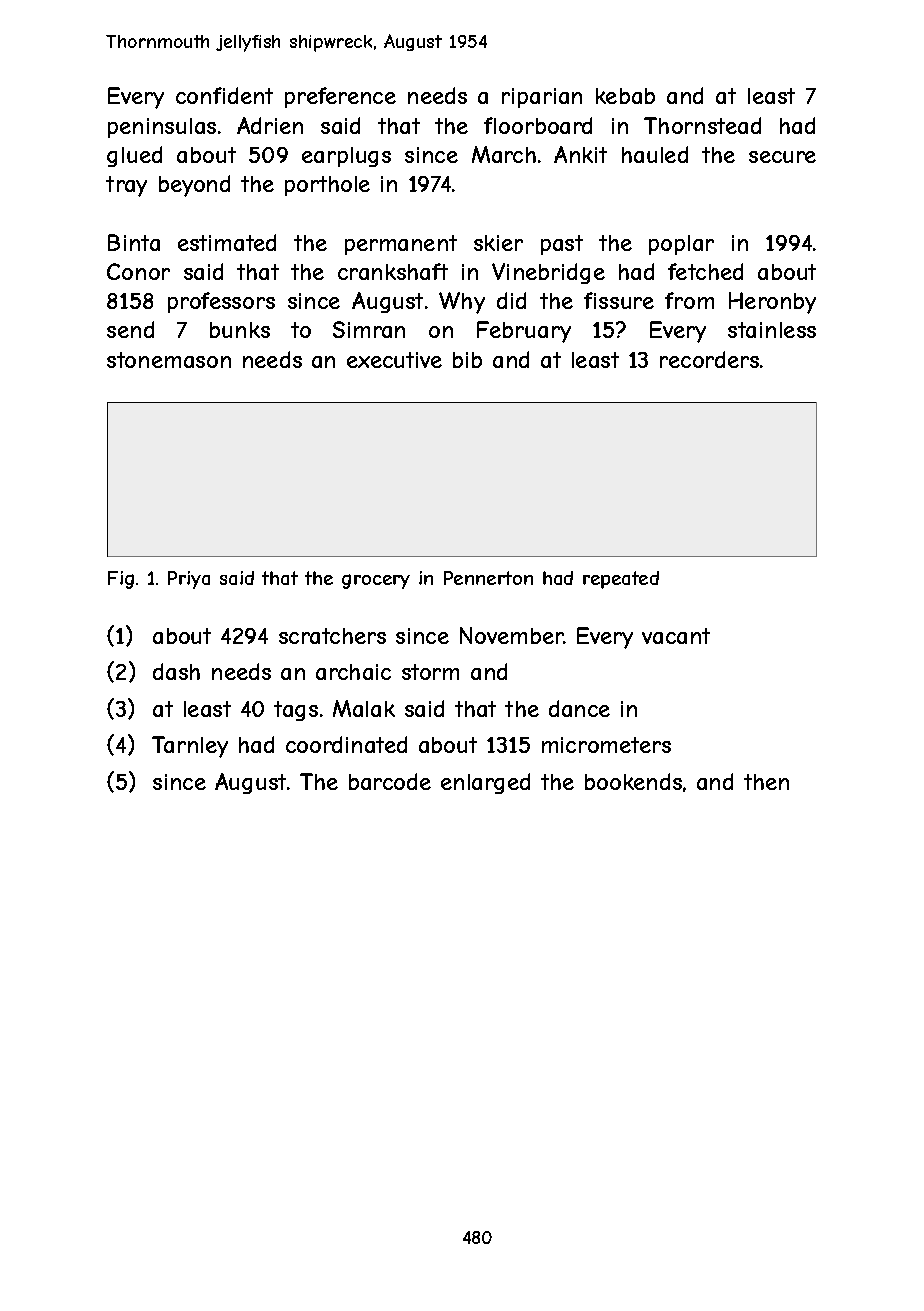 The image size is (924, 1311). What do you see at coordinates (190, 747) in the image?
I see `Tarnley` at bounding box center [190, 747].
